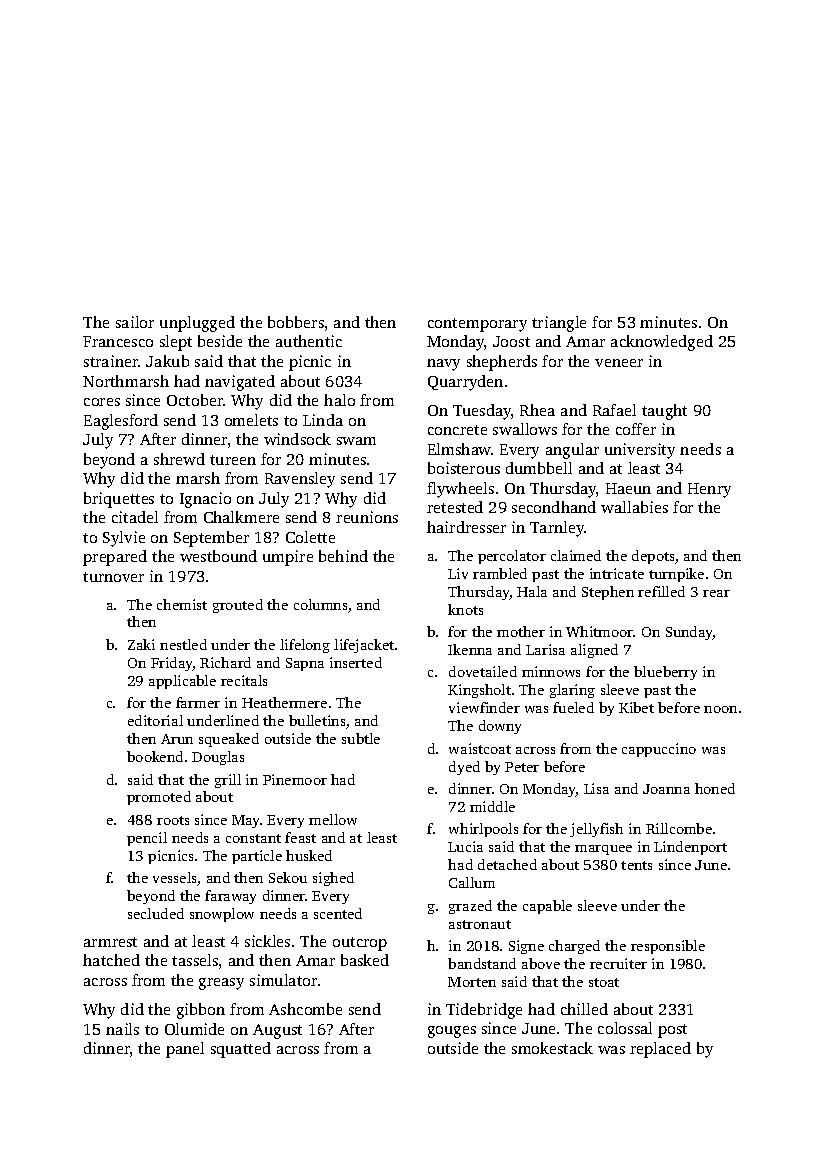 Image resolution: width=827 pixels, height=1173 pixels. Describe the element at coordinates (185, 1050) in the document. I see `panel` at that location.
